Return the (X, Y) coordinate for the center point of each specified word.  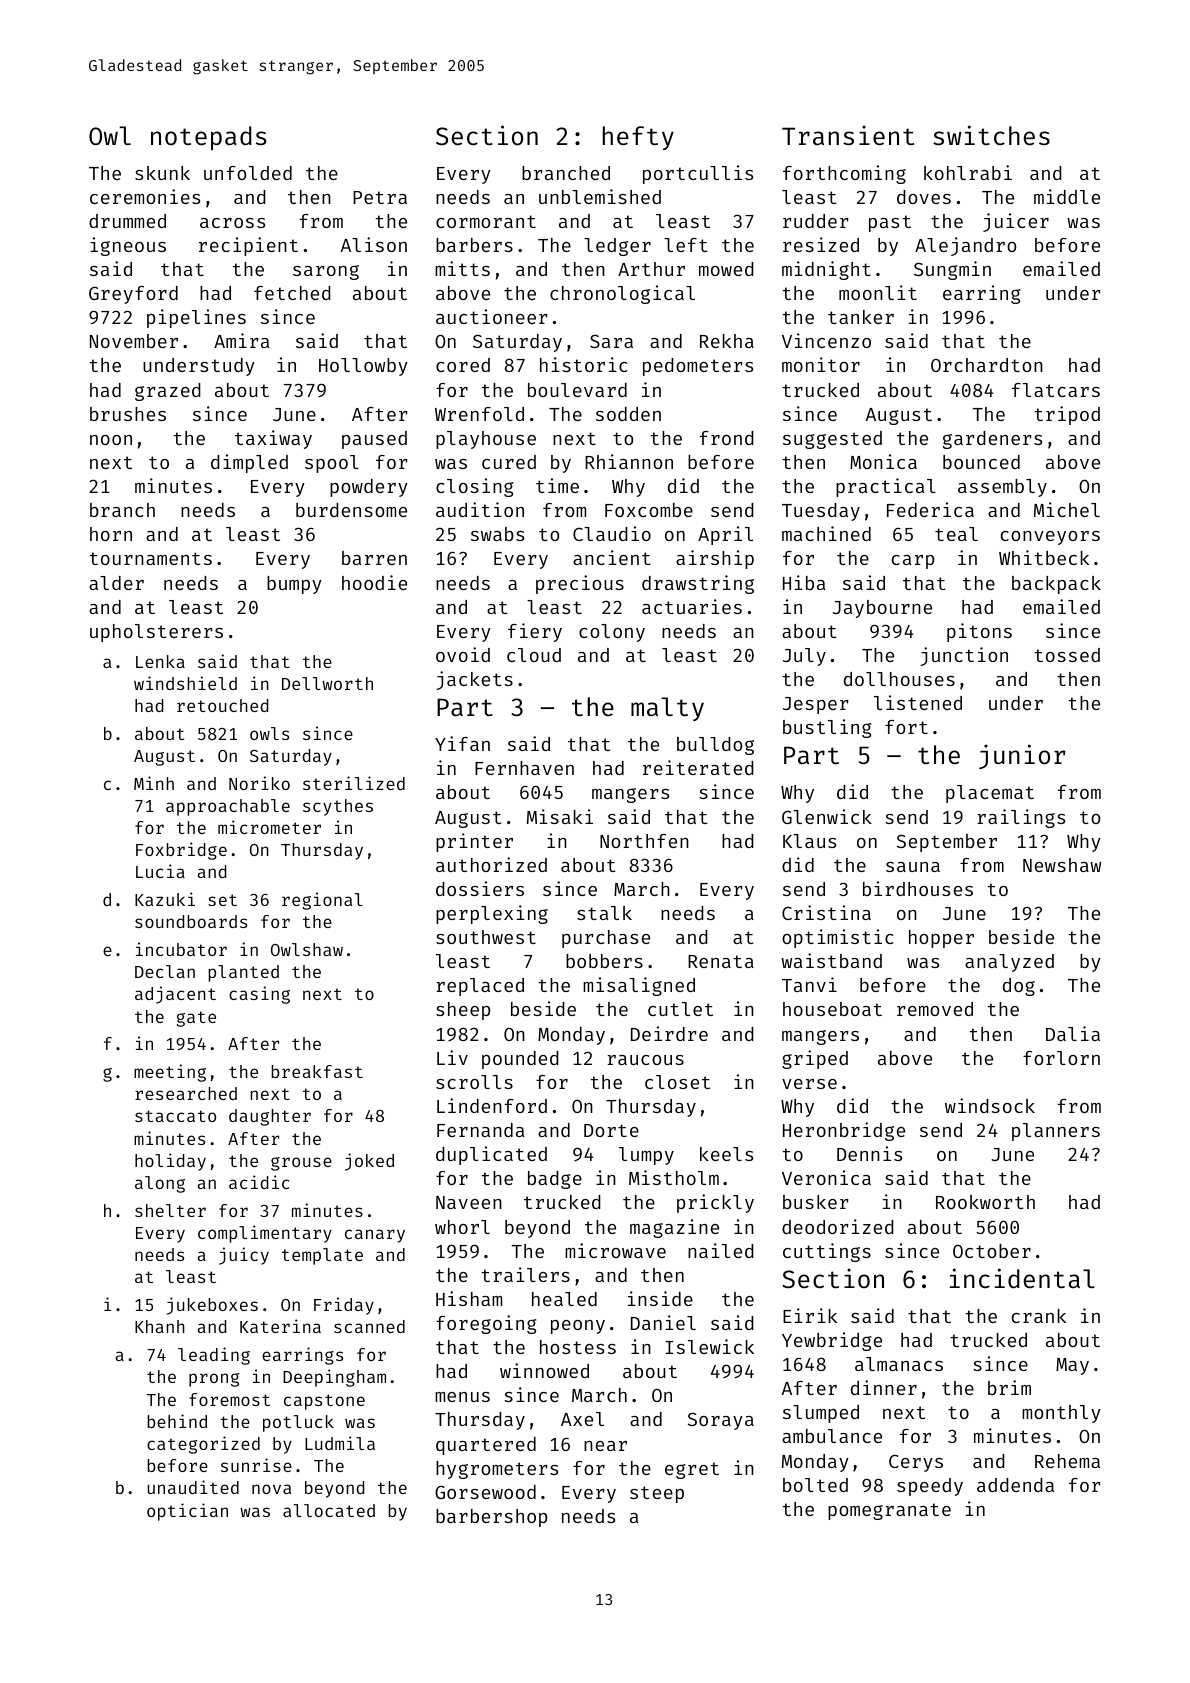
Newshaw (1062, 865)
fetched (292, 293)
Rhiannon (629, 461)
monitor (821, 364)
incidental (1022, 1278)
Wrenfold (479, 414)
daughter (270, 1117)
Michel (1067, 509)
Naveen (469, 1202)
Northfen (644, 841)
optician (187, 1512)
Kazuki (165, 899)
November (134, 341)
